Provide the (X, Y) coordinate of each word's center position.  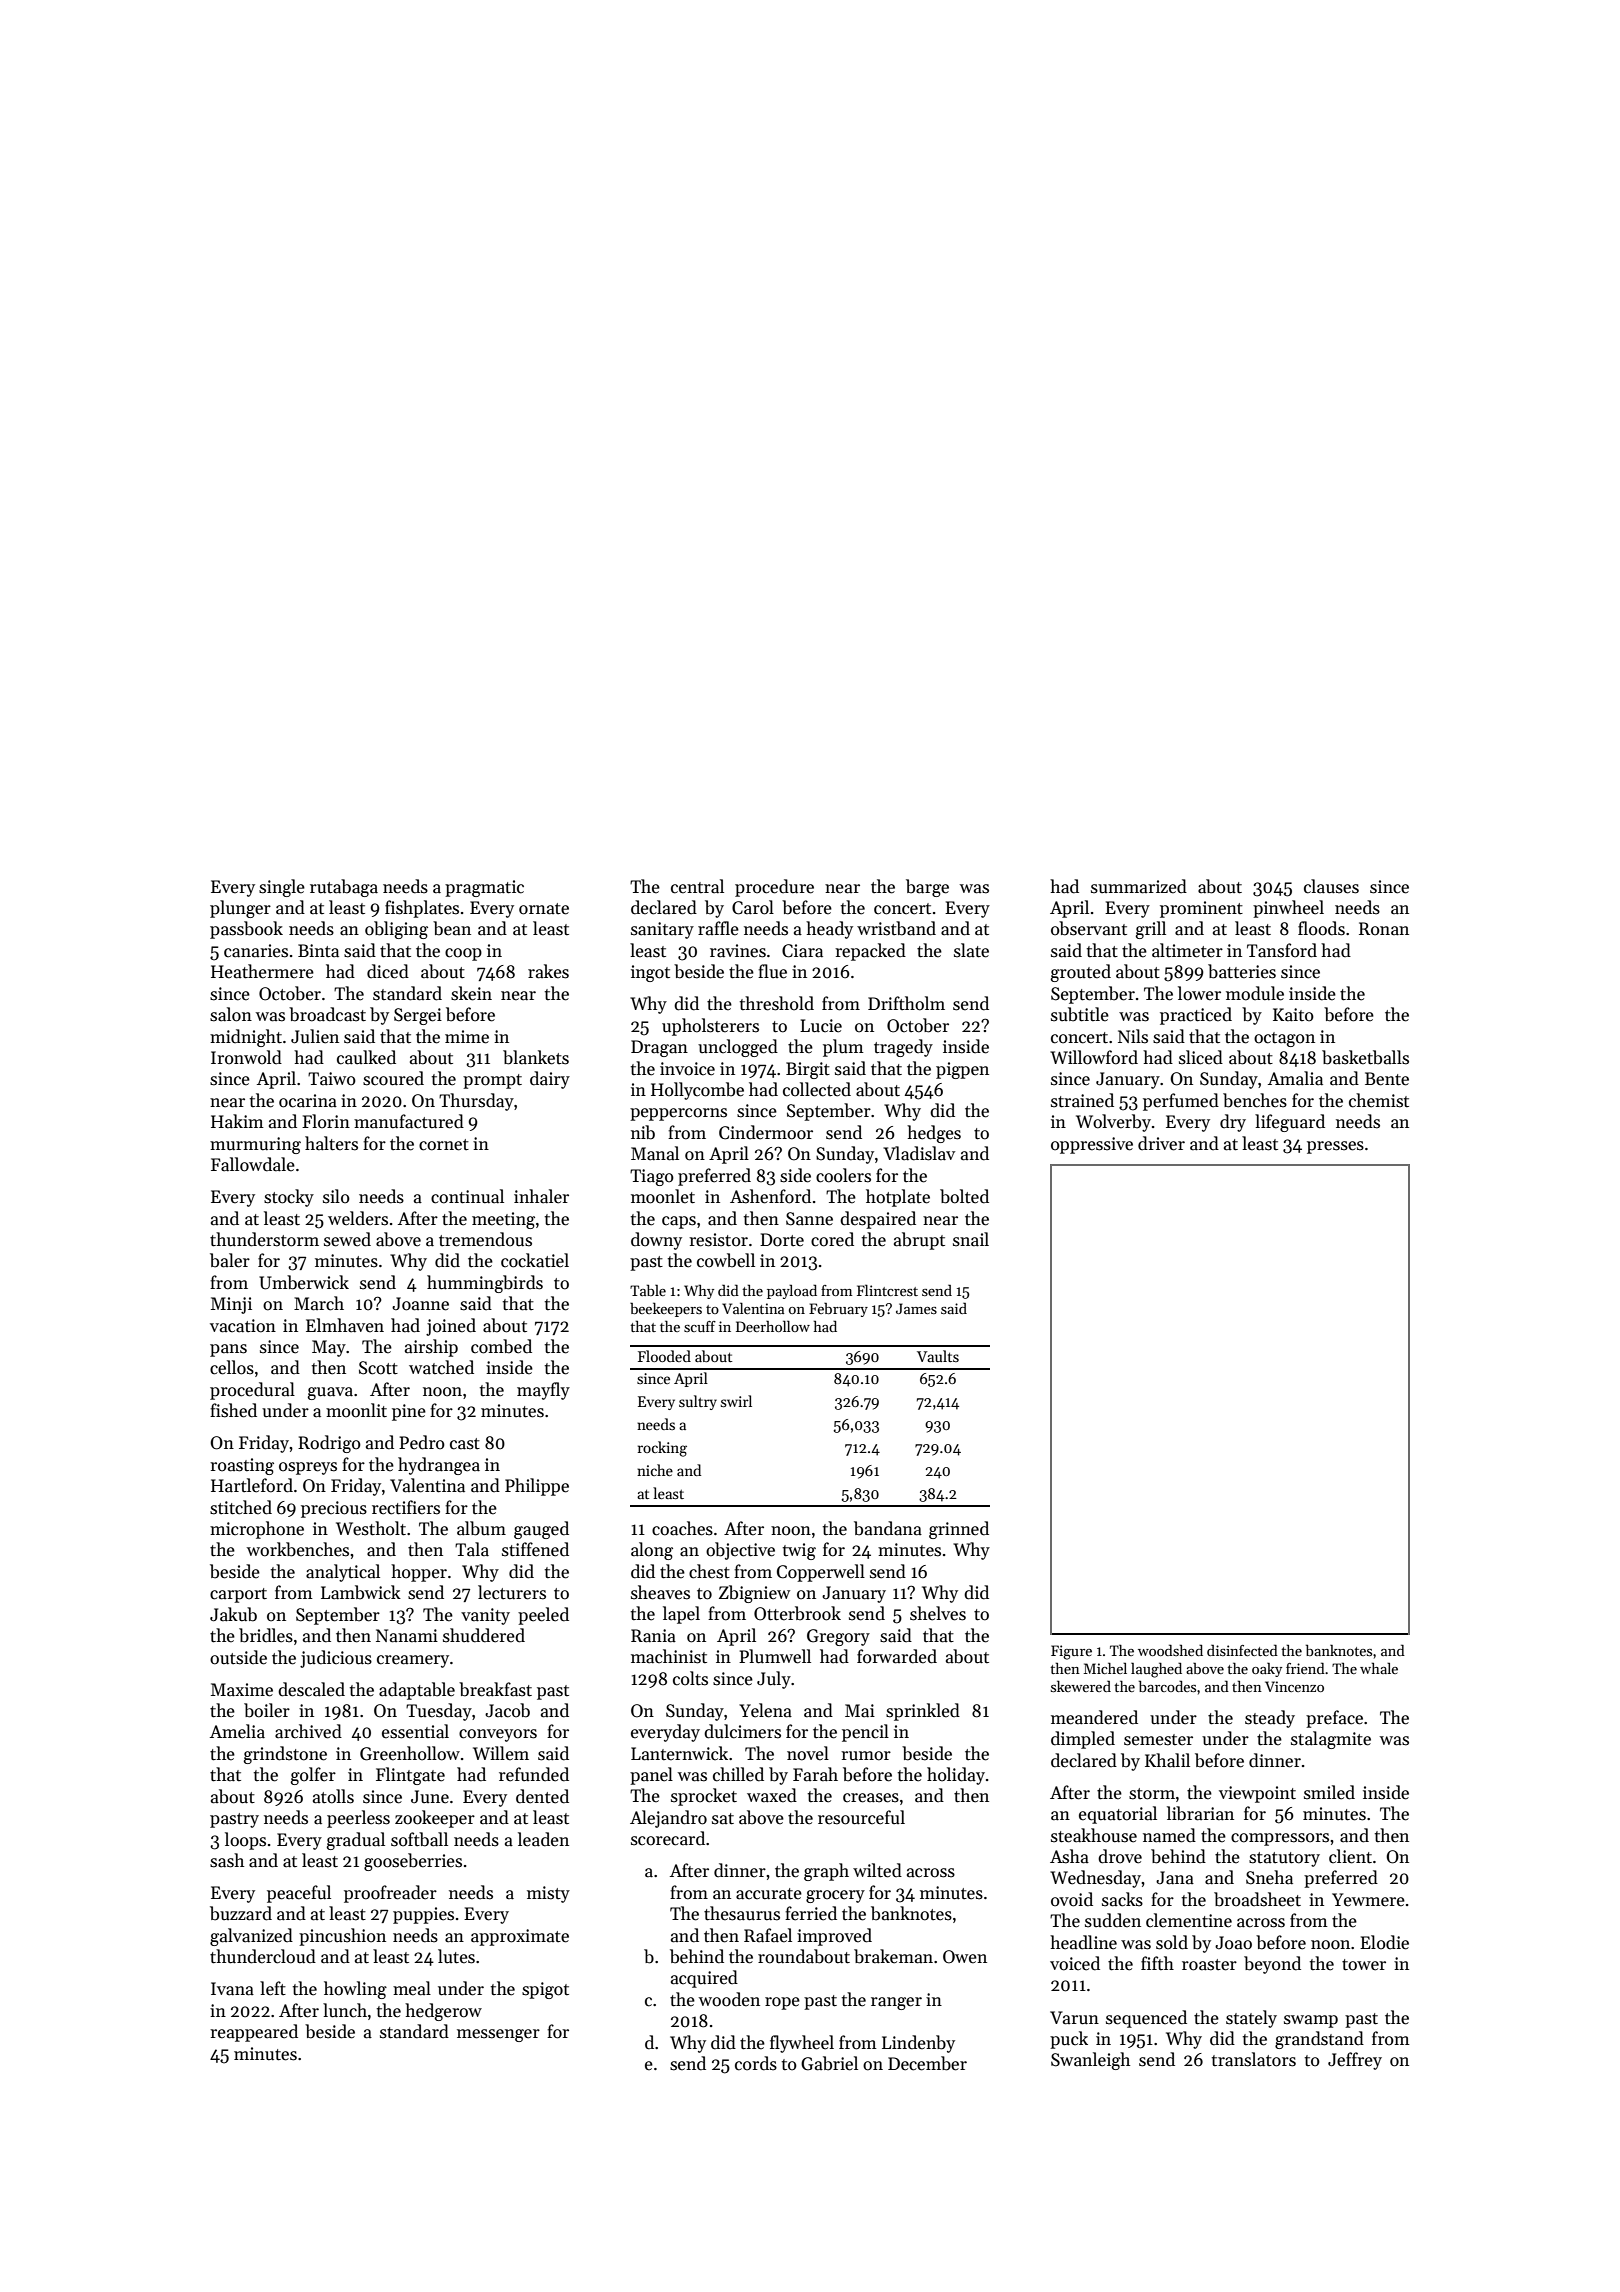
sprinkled (923, 1712)
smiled (1329, 1792)
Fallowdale (253, 1164)
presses (1335, 1147)
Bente (1387, 1079)
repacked (870, 952)
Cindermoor (766, 1132)
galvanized (251, 1937)
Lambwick (361, 1592)
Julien (315, 1036)
